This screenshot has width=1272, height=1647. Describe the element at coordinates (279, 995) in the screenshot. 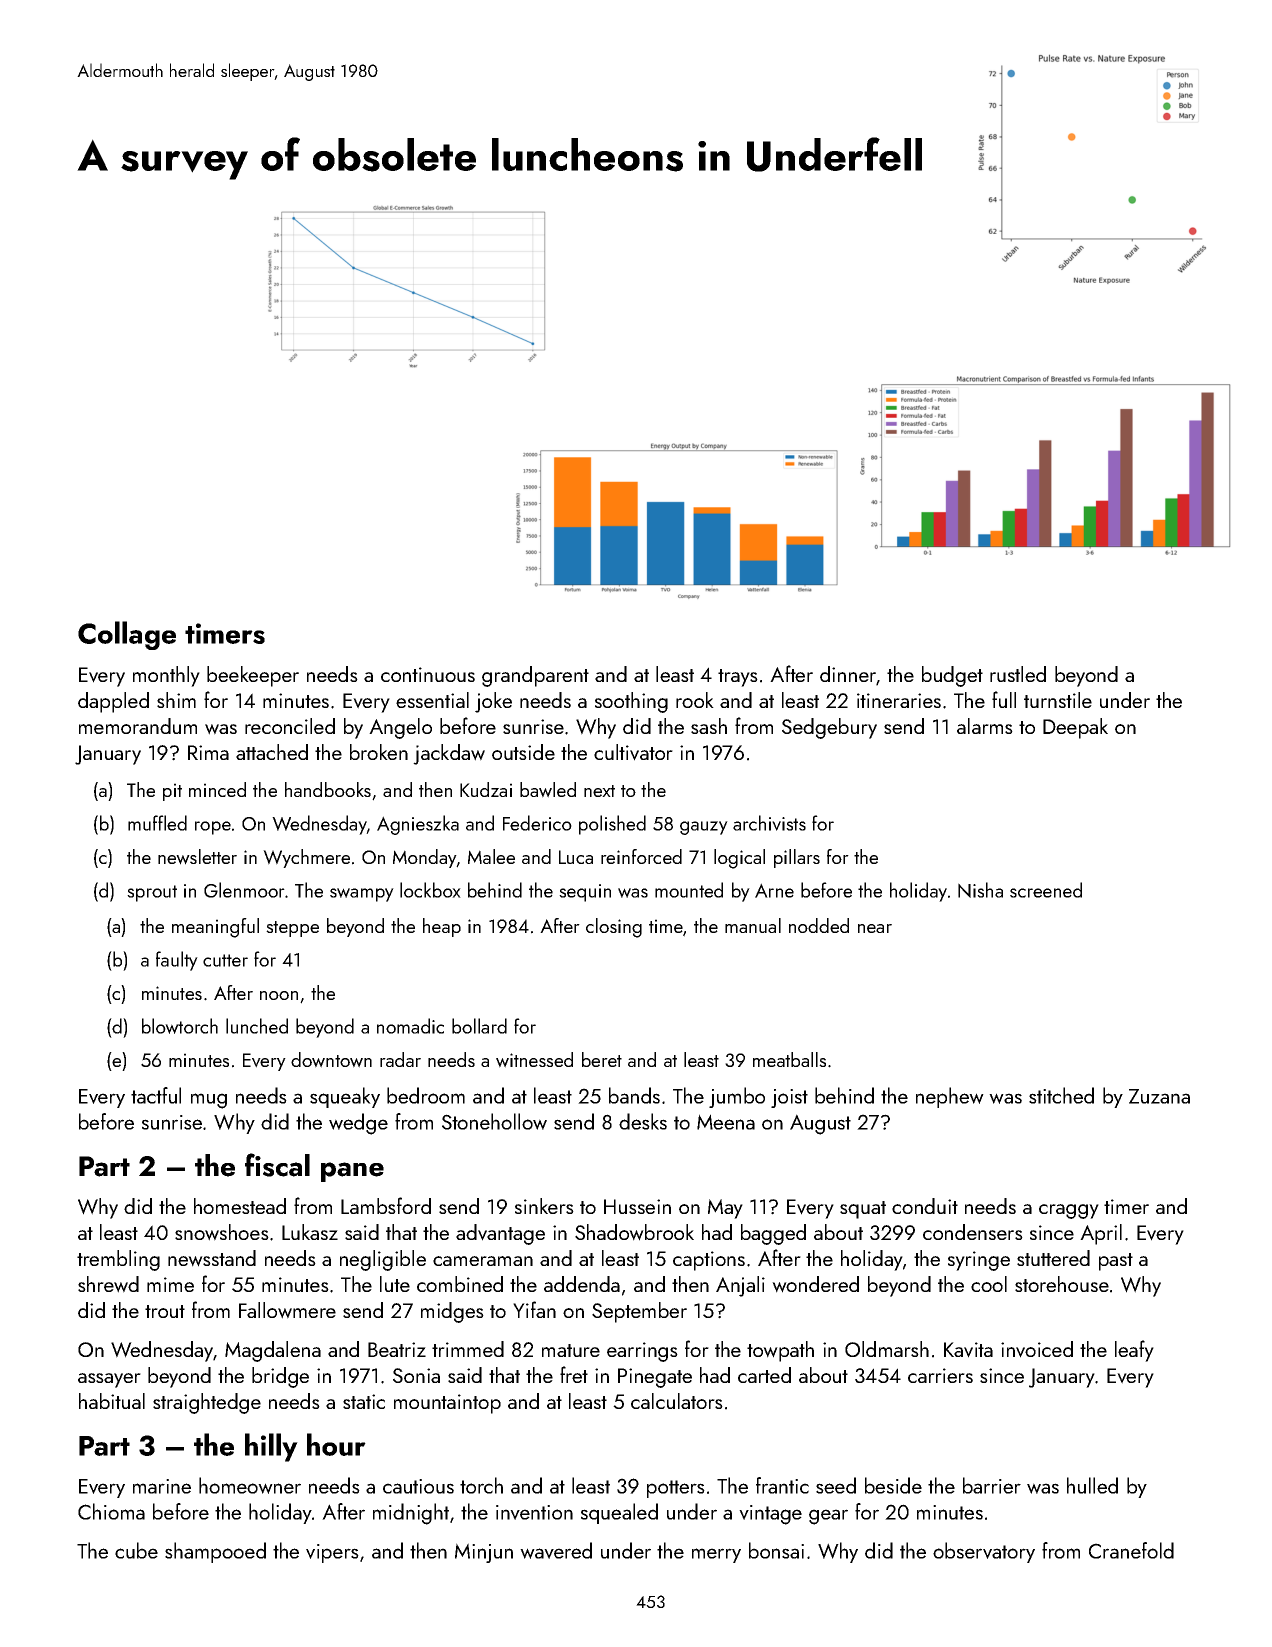

I see `noon` at that location.
